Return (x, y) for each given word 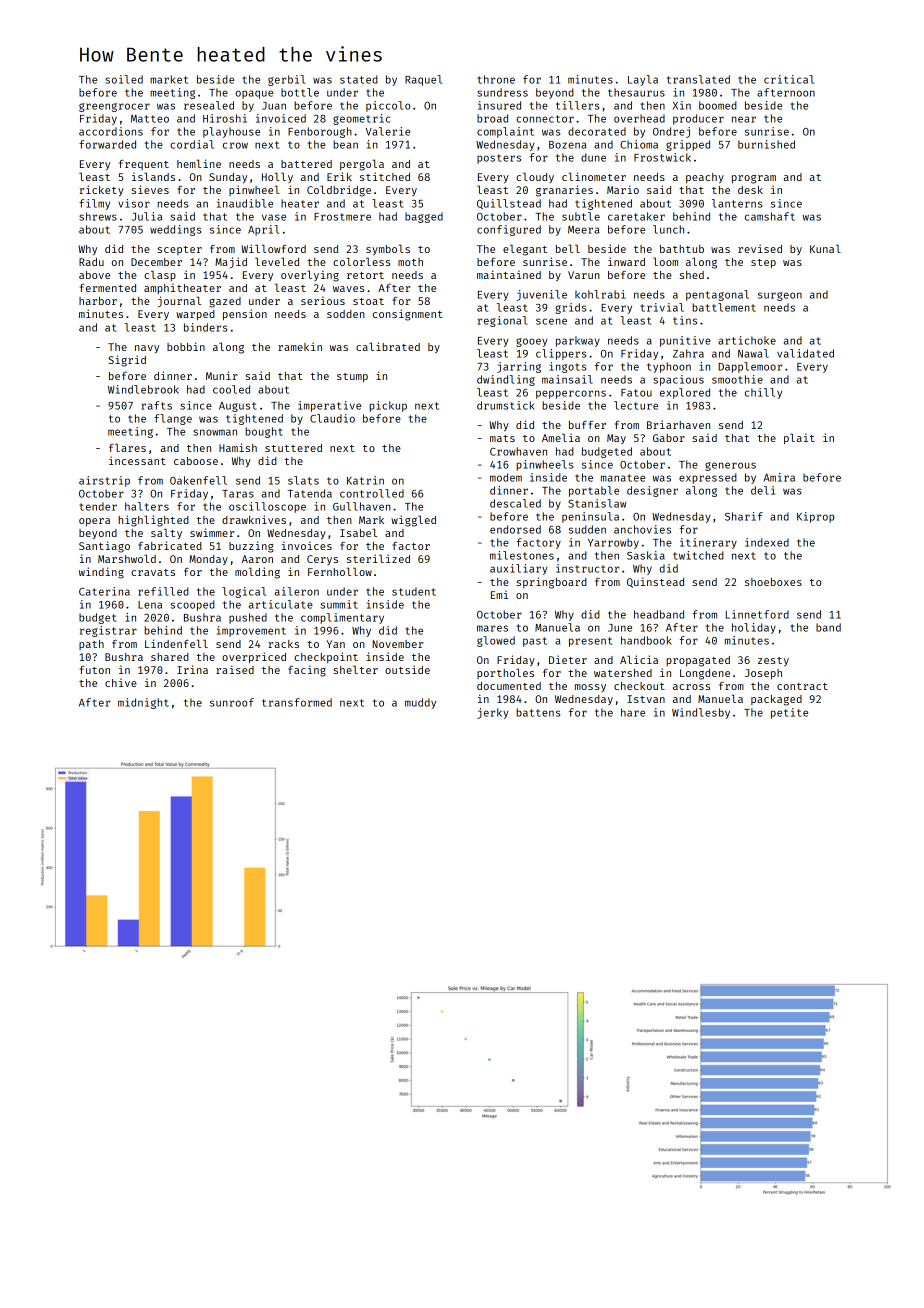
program (754, 179)
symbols (388, 249)
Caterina (104, 591)
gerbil (287, 80)
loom (665, 261)
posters (499, 159)
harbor (98, 301)
